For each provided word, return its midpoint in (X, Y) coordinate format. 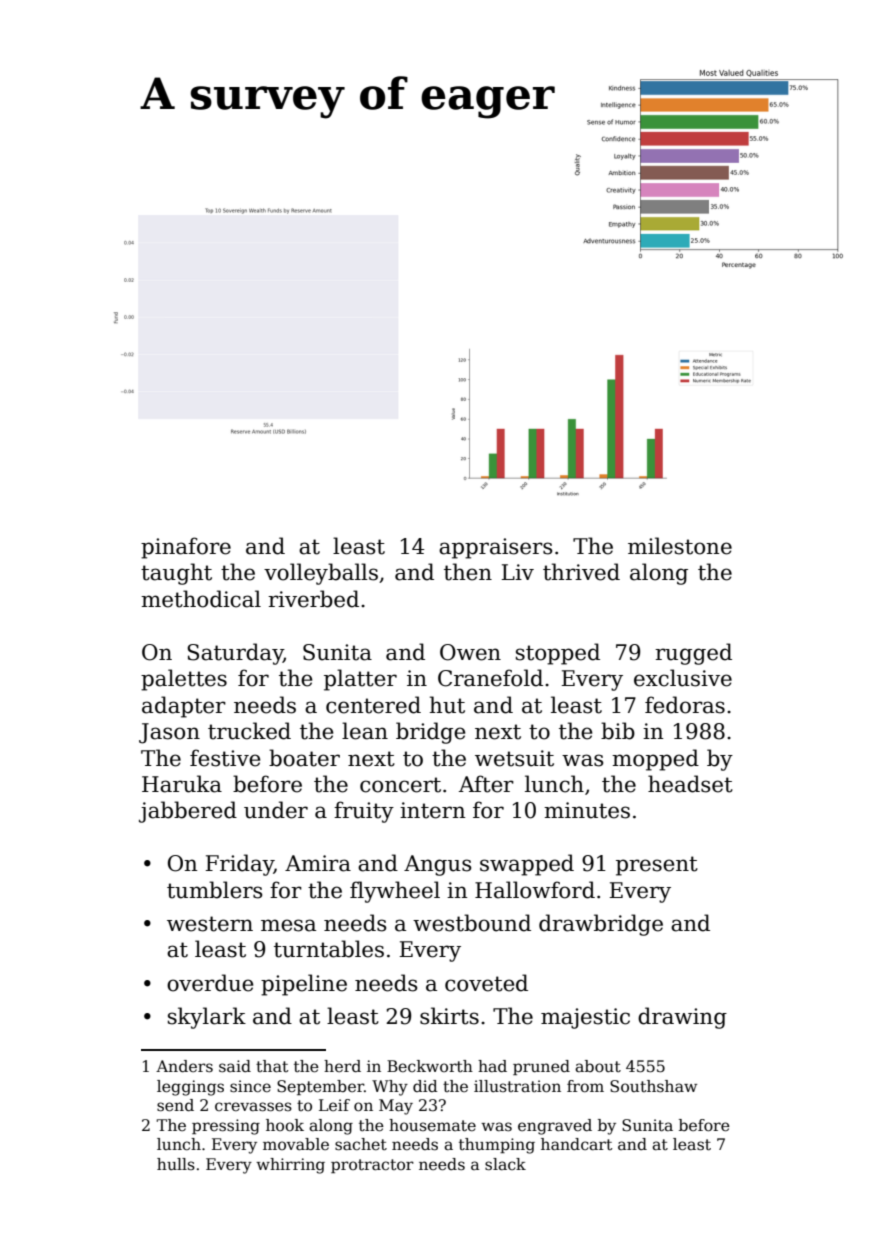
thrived (581, 572)
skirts (449, 1016)
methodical (201, 599)
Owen (470, 652)
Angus (437, 865)
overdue (210, 983)
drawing (682, 1018)
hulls (176, 1164)
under (276, 810)
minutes (587, 810)
